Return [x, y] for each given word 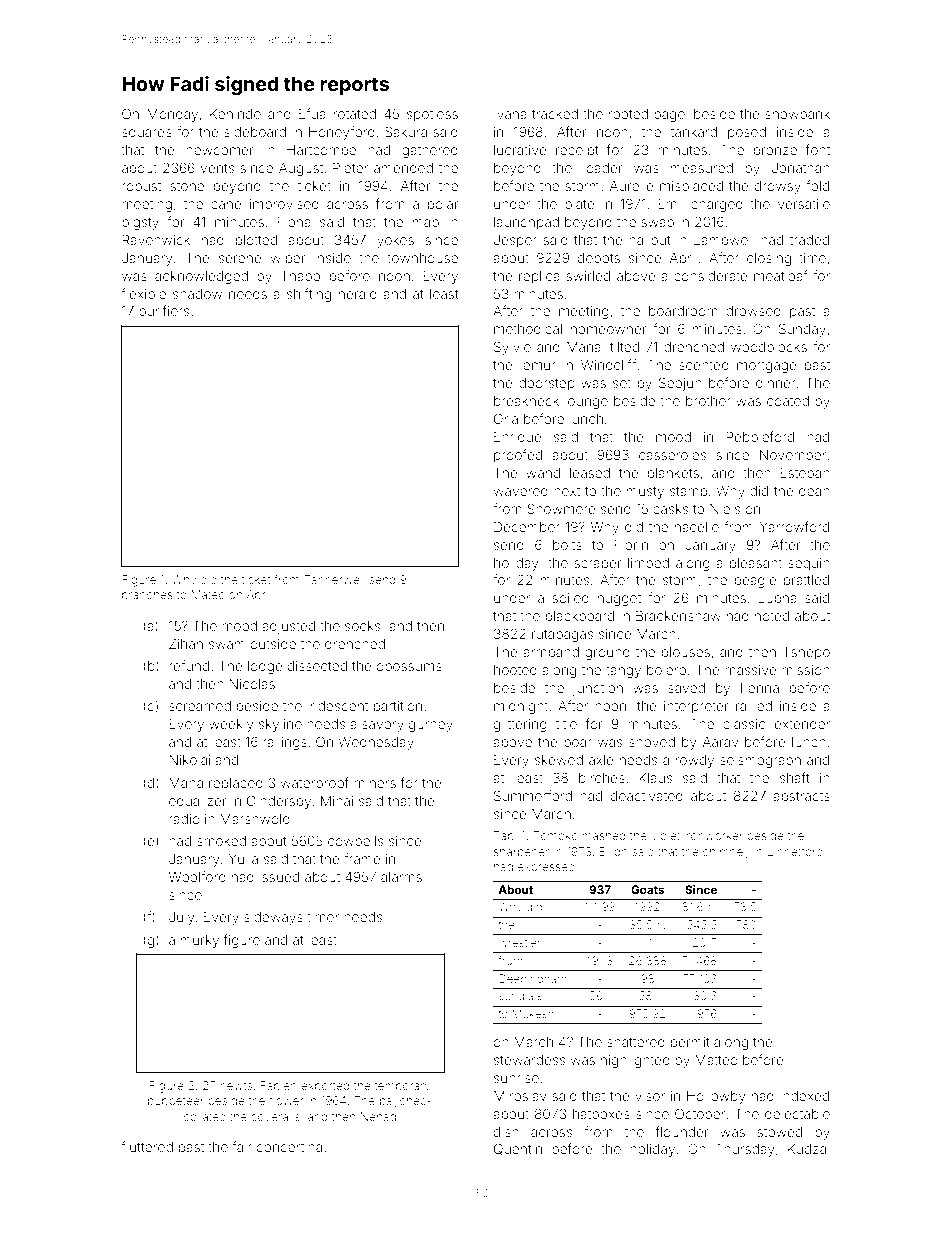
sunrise [516, 1078]
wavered [521, 491]
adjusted [288, 627]
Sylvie [512, 348]
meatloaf [781, 275]
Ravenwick [156, 240]
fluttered [147, 1146]
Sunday [802, 330]
